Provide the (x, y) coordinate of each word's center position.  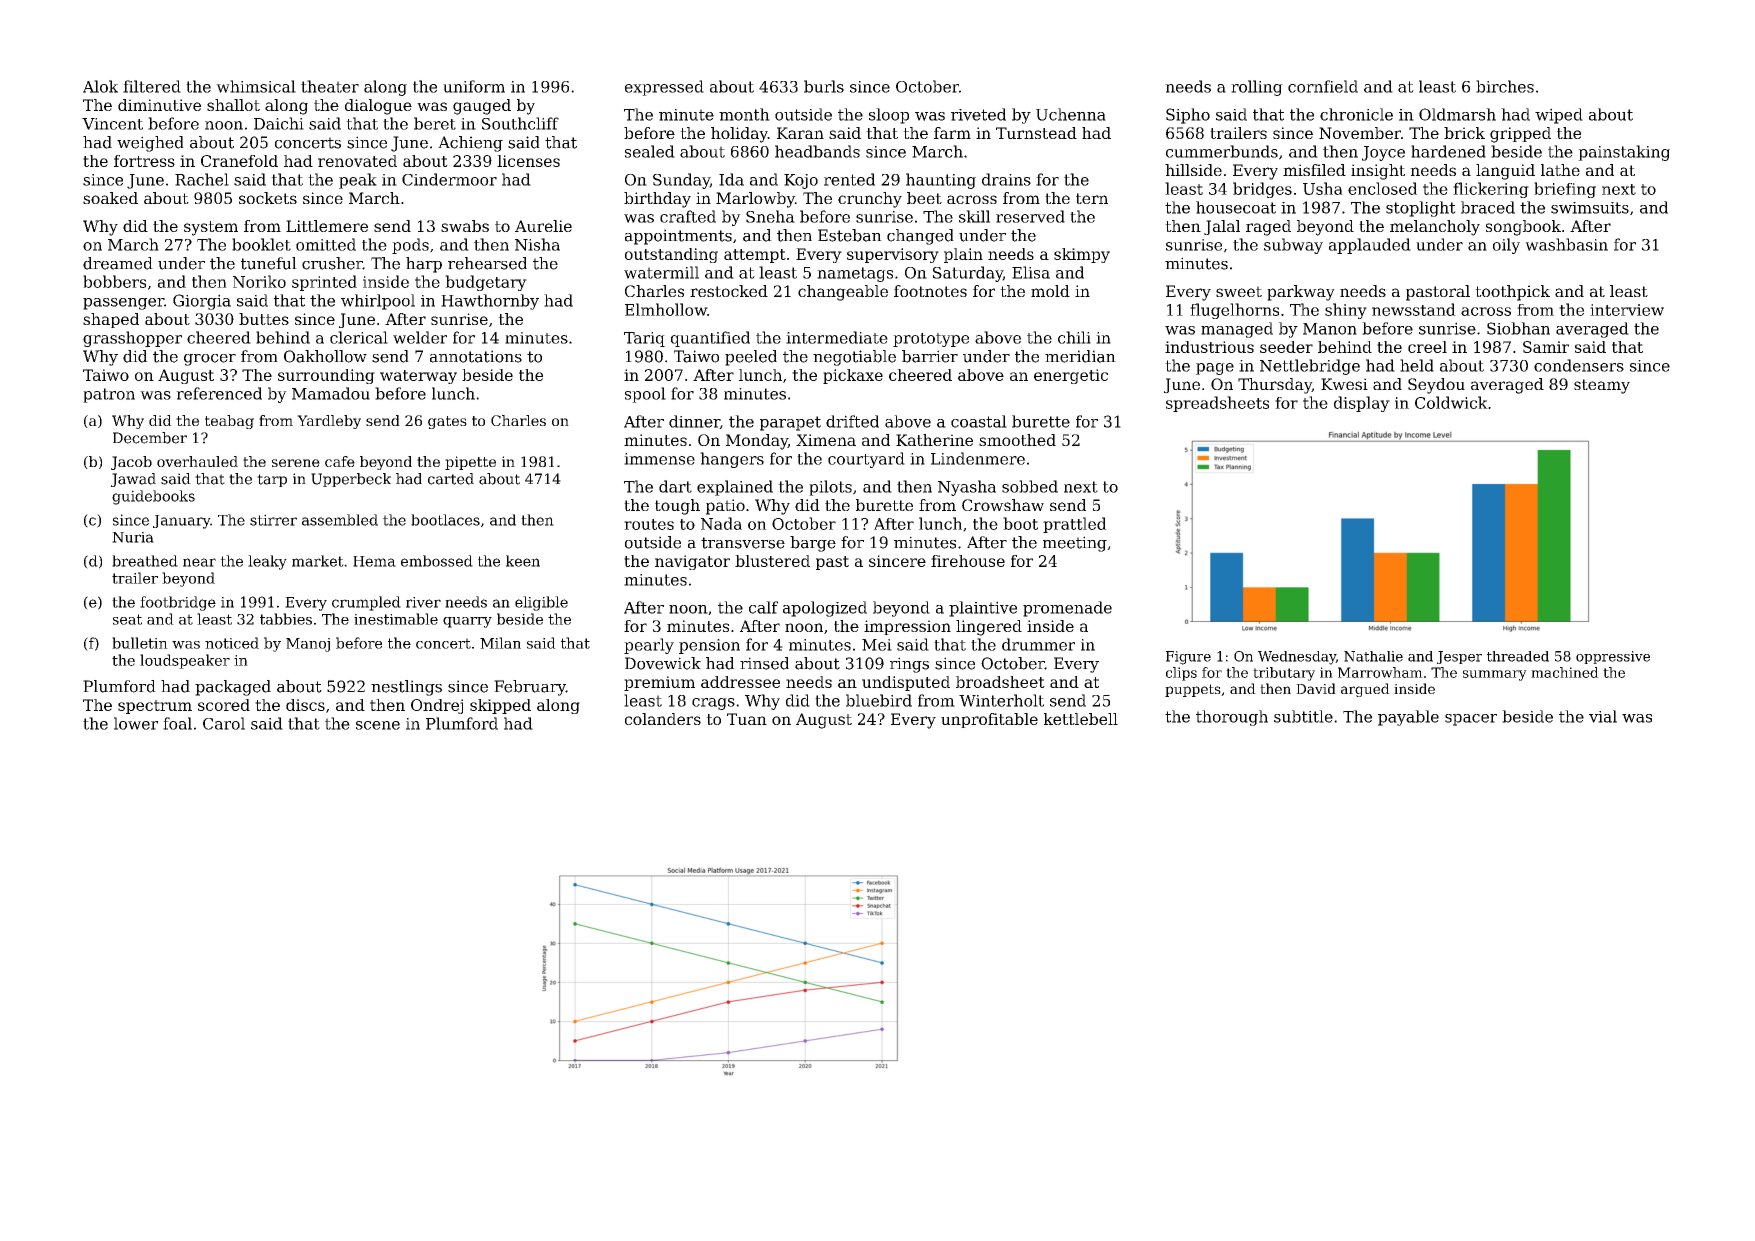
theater (330, 86)
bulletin (140, 643)
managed (1237, 330)
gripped (1520, 135)
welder (420, 337)
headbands (817, 151)
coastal (979, 421)
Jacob (131, 463)
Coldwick (1451, 402)
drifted (852, 421)
